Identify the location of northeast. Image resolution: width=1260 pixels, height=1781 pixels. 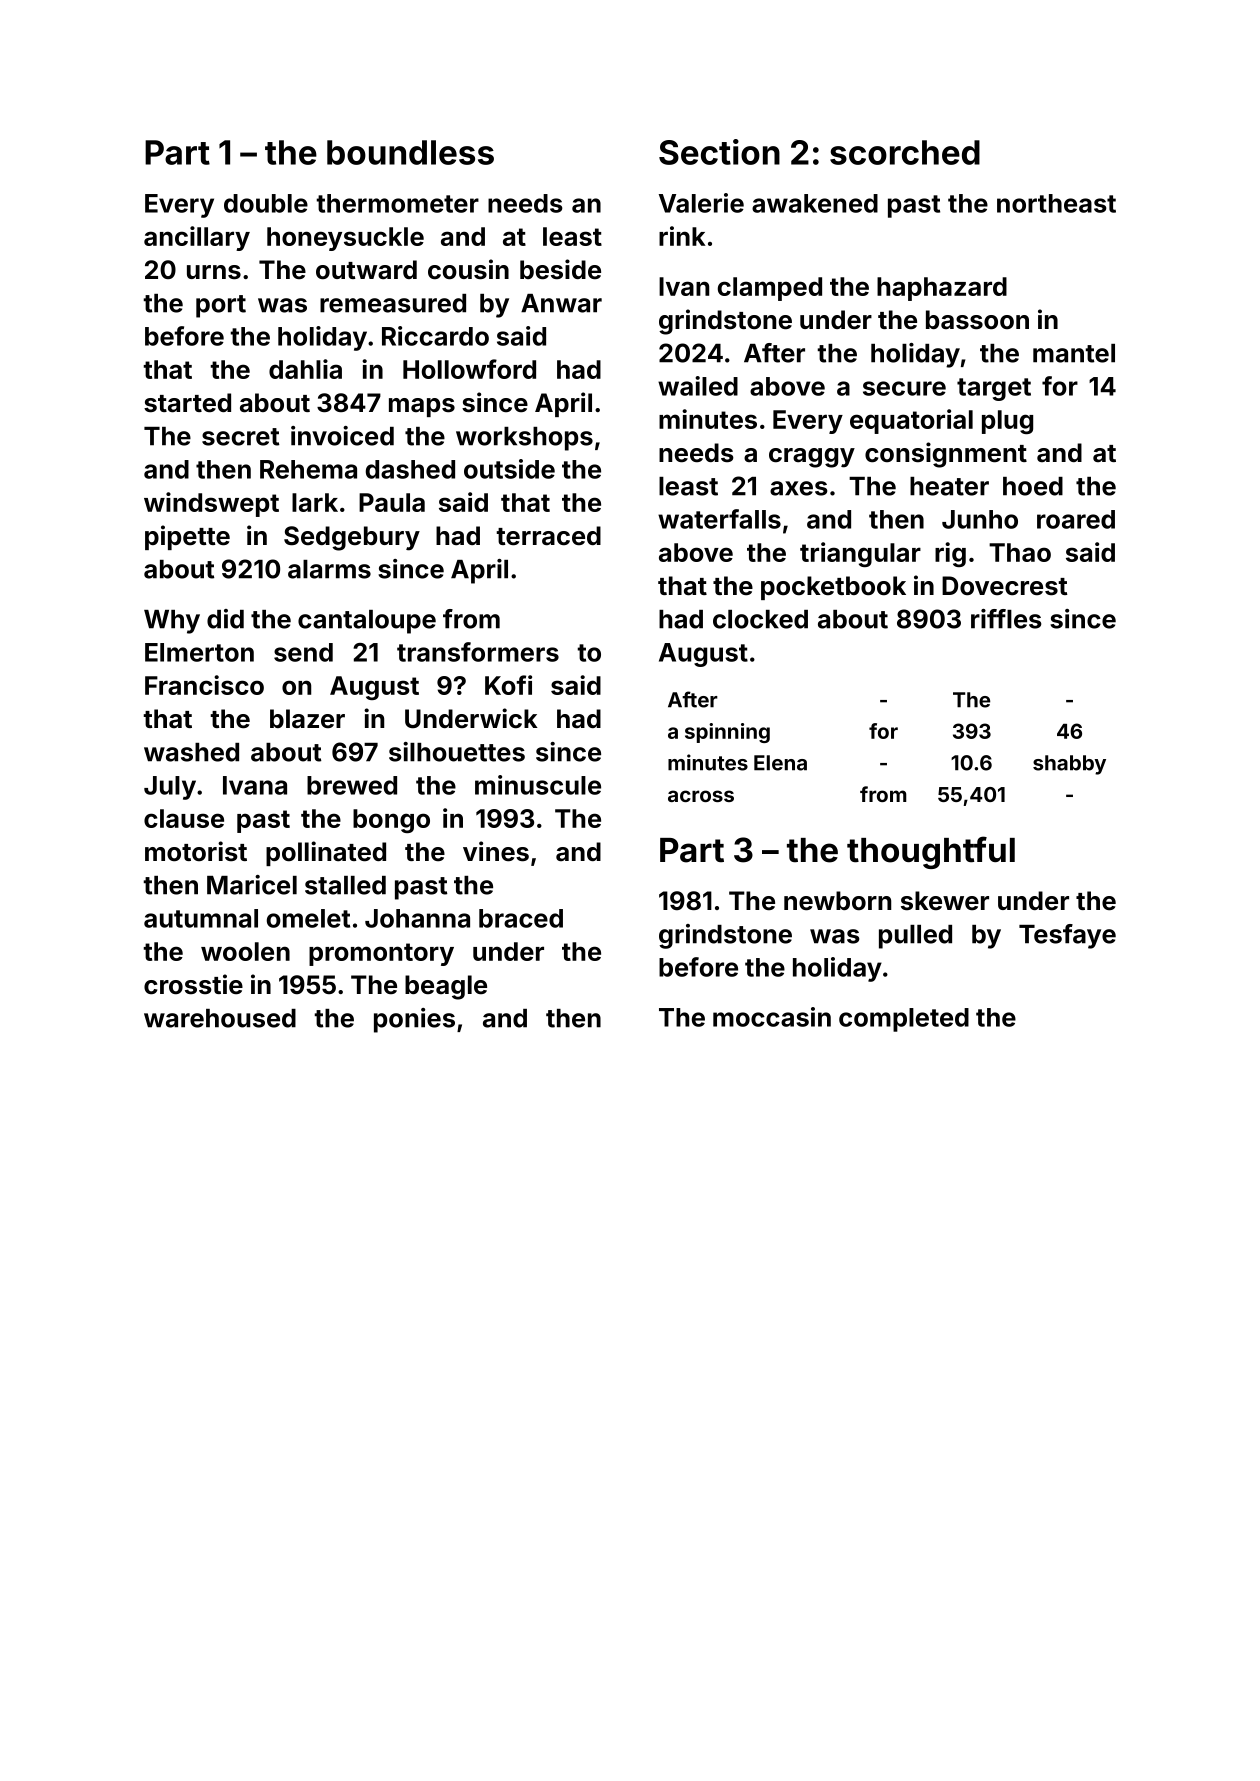
(1056, 203).
